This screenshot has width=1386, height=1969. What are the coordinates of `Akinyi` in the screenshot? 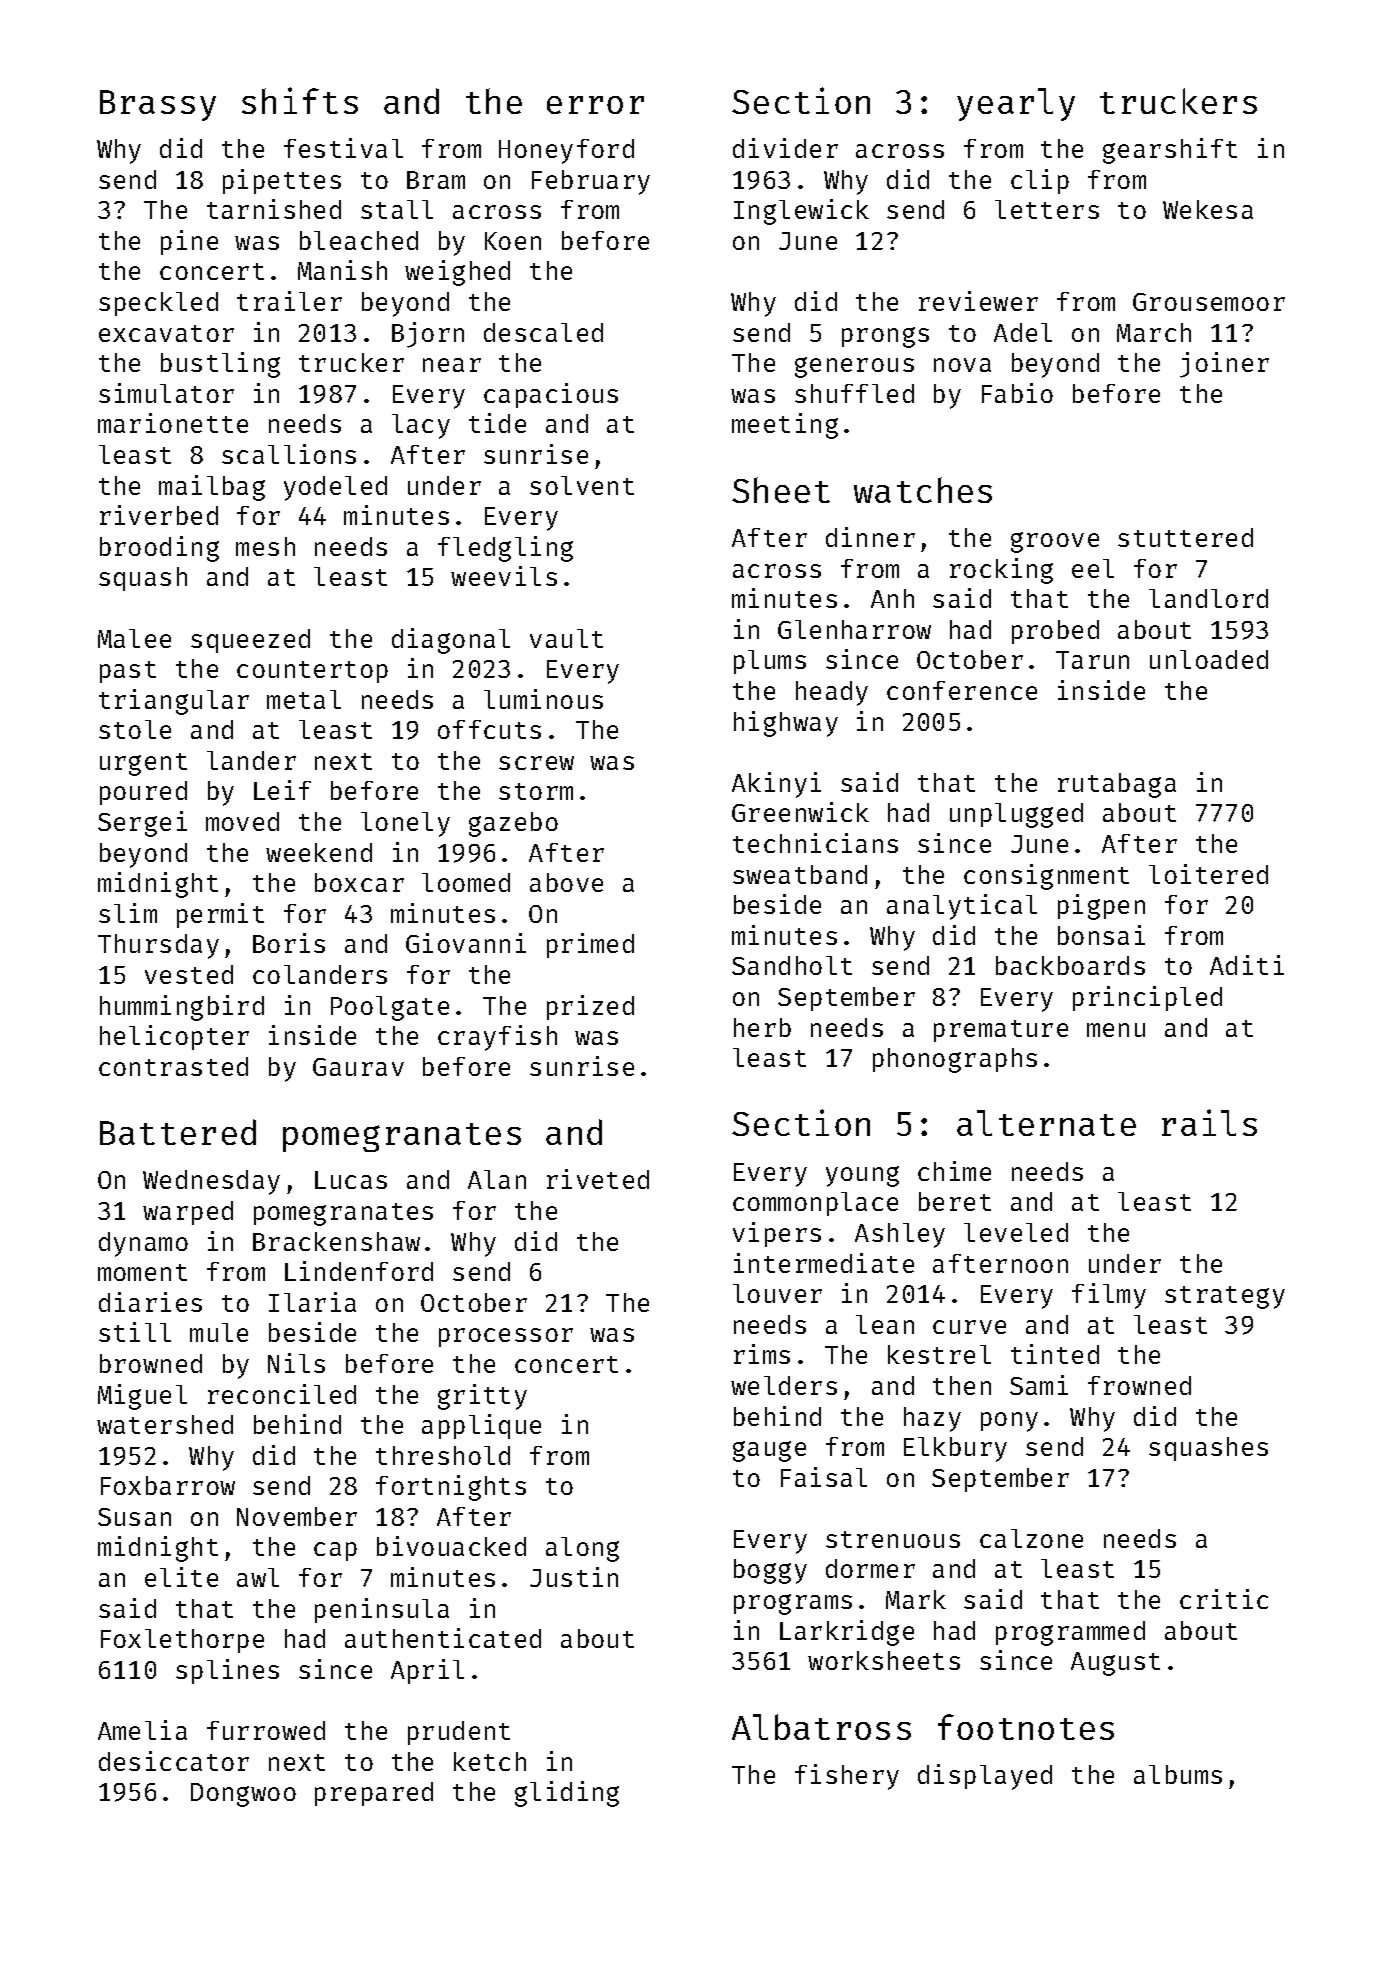 It's located at (776, 785).
